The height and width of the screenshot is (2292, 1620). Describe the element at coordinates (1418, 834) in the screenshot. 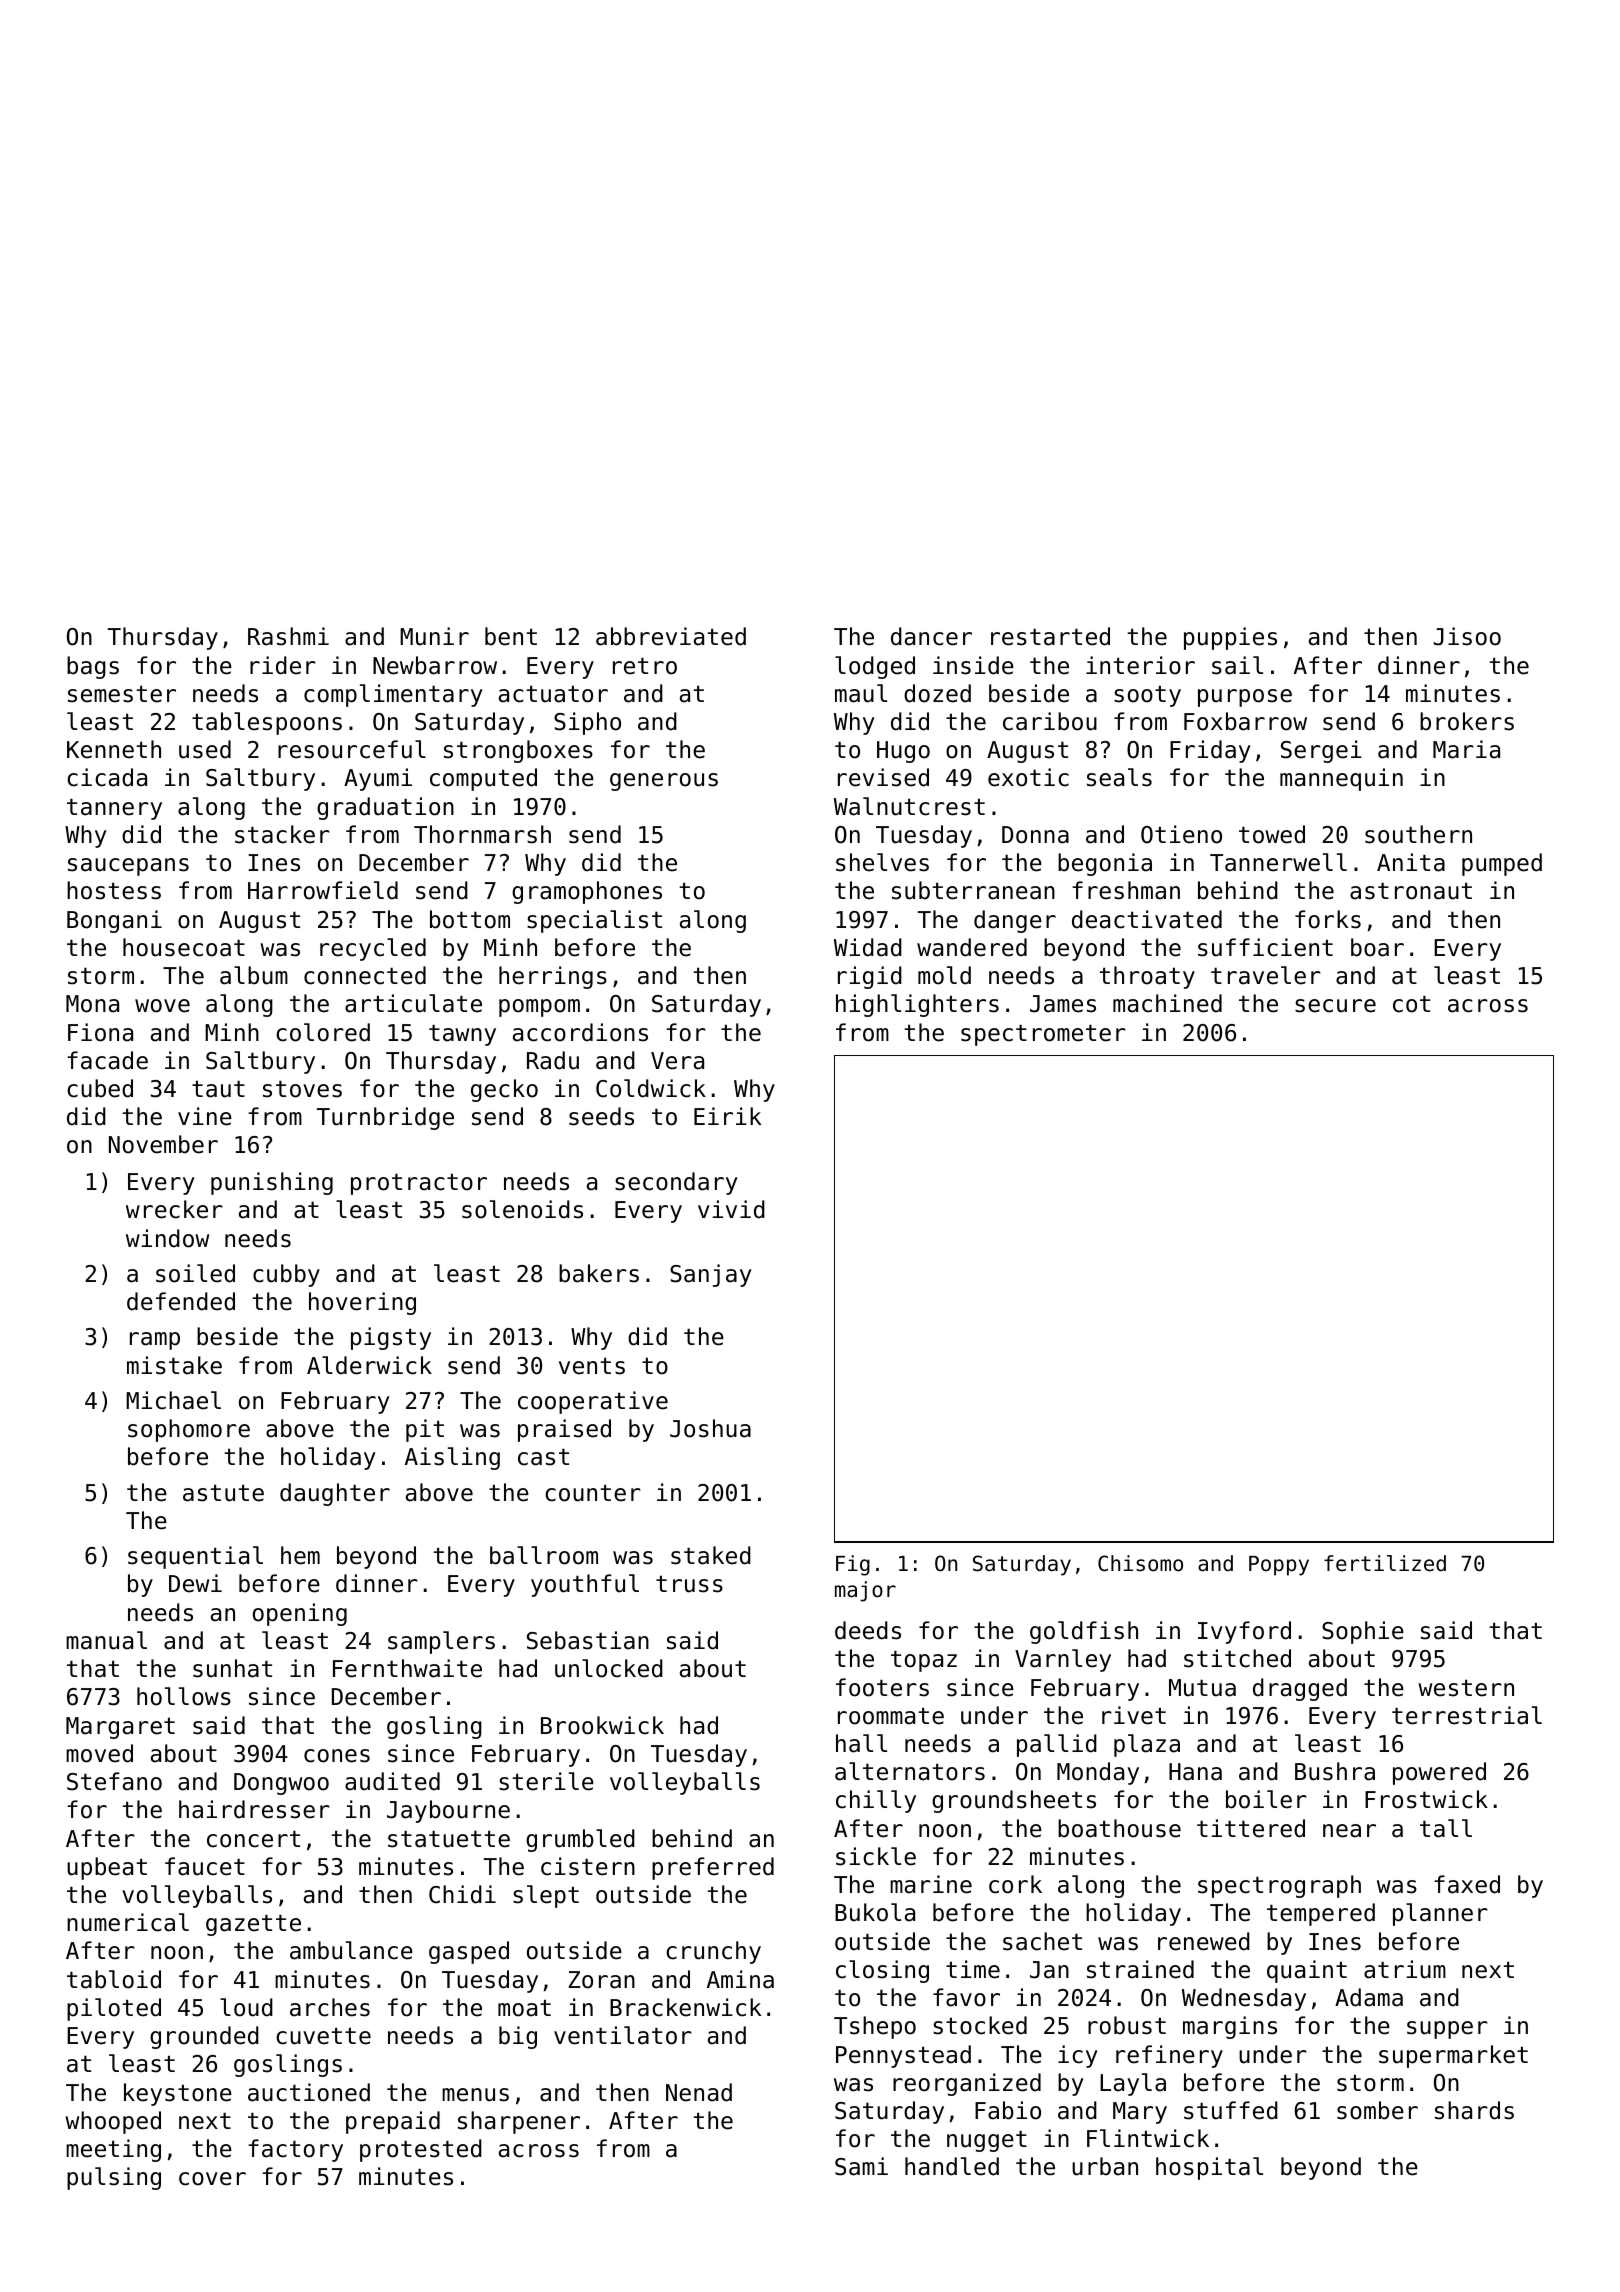

I see `southern` at that location.
